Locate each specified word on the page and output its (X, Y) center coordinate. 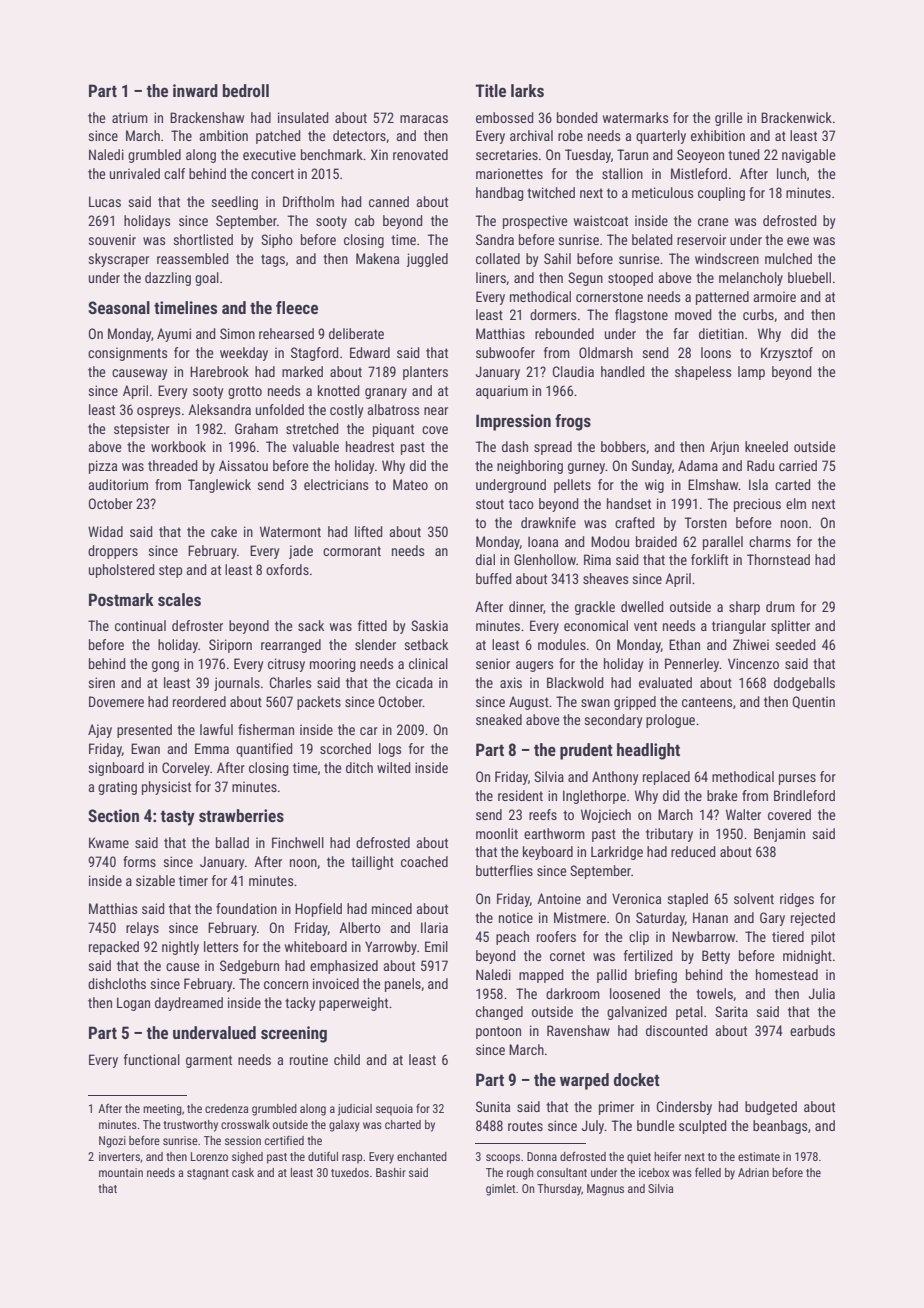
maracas (424, 119)
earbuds (812, 1030)
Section (113, 815)
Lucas (105, 201)
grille (728, 119)
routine (309, 1059)
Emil (436, 946)
